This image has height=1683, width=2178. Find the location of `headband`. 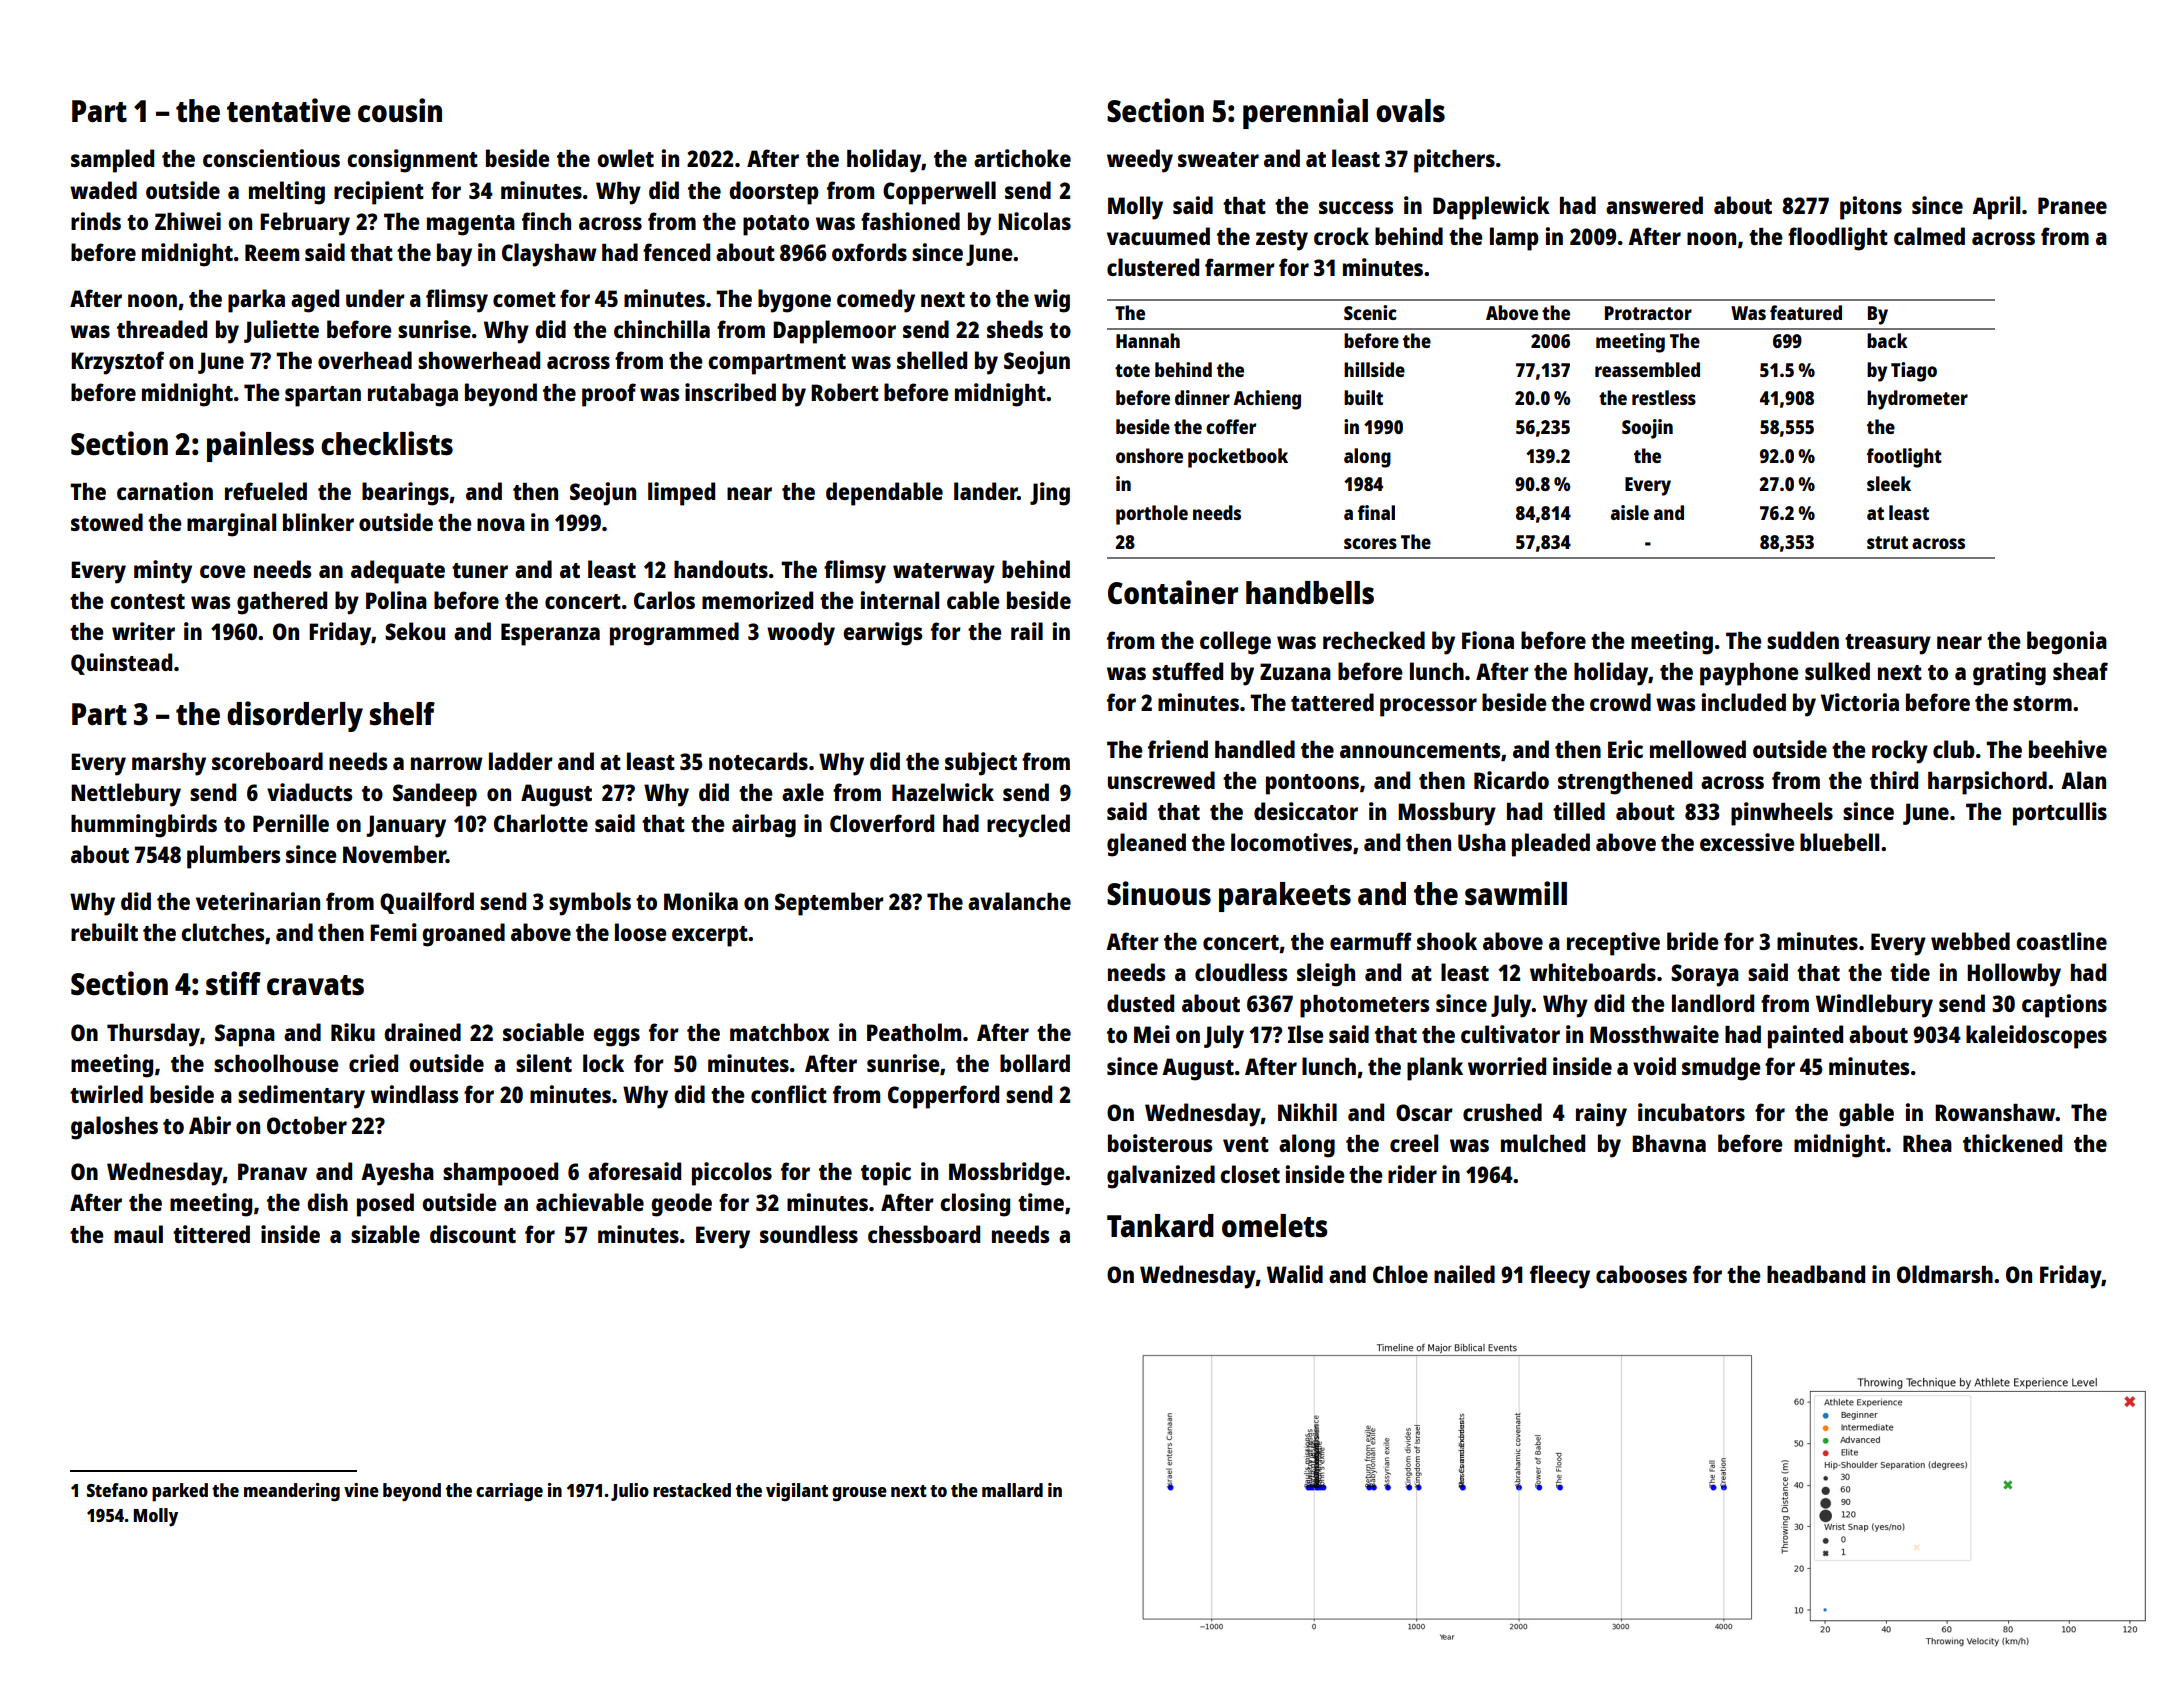

headband is located at coordinates (1816, 1274).
